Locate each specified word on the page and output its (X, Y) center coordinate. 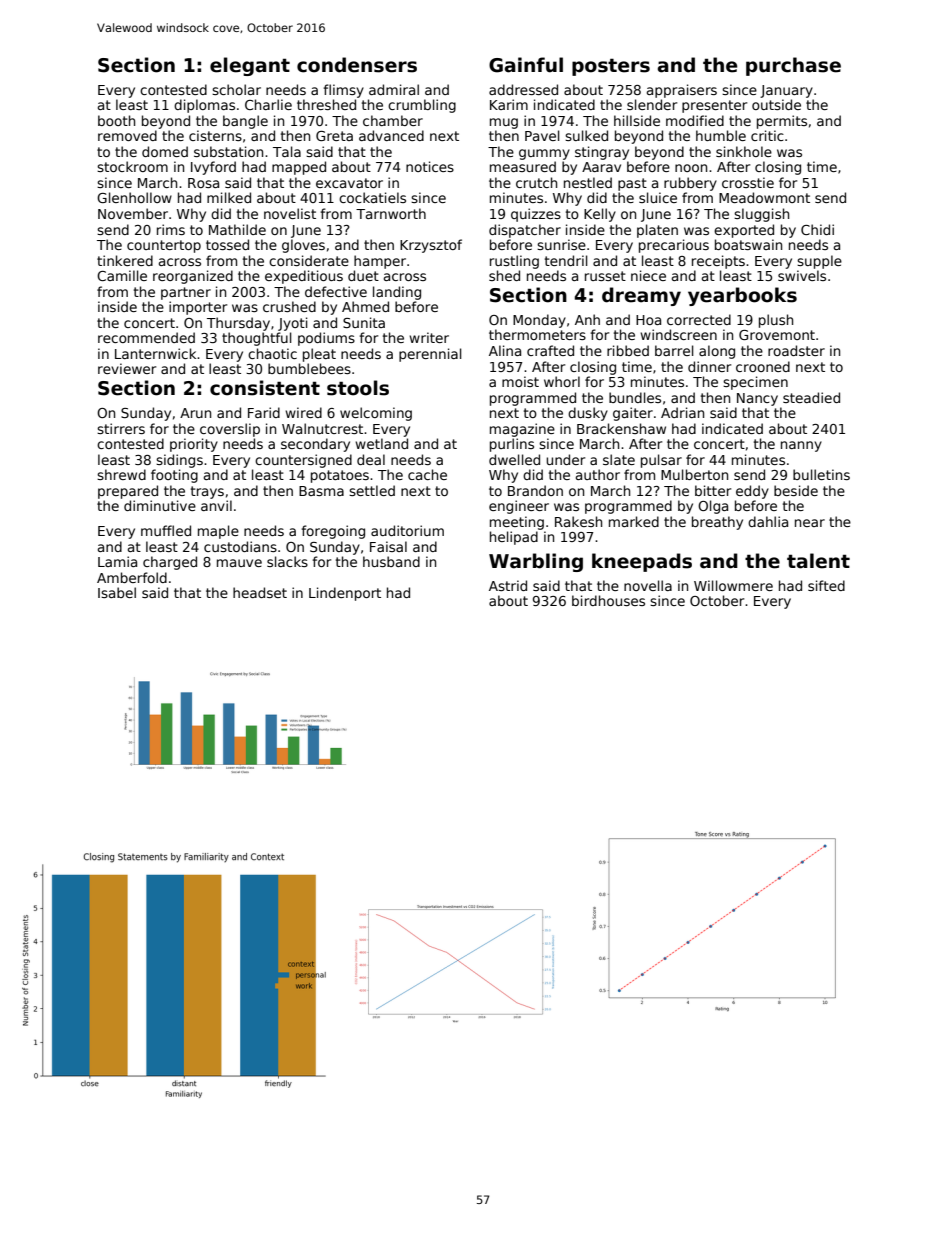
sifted (826, 585)
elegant (250, 66)
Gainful (526, 65)
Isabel (117, 592)
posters (611, 67)
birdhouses (608, 600)
